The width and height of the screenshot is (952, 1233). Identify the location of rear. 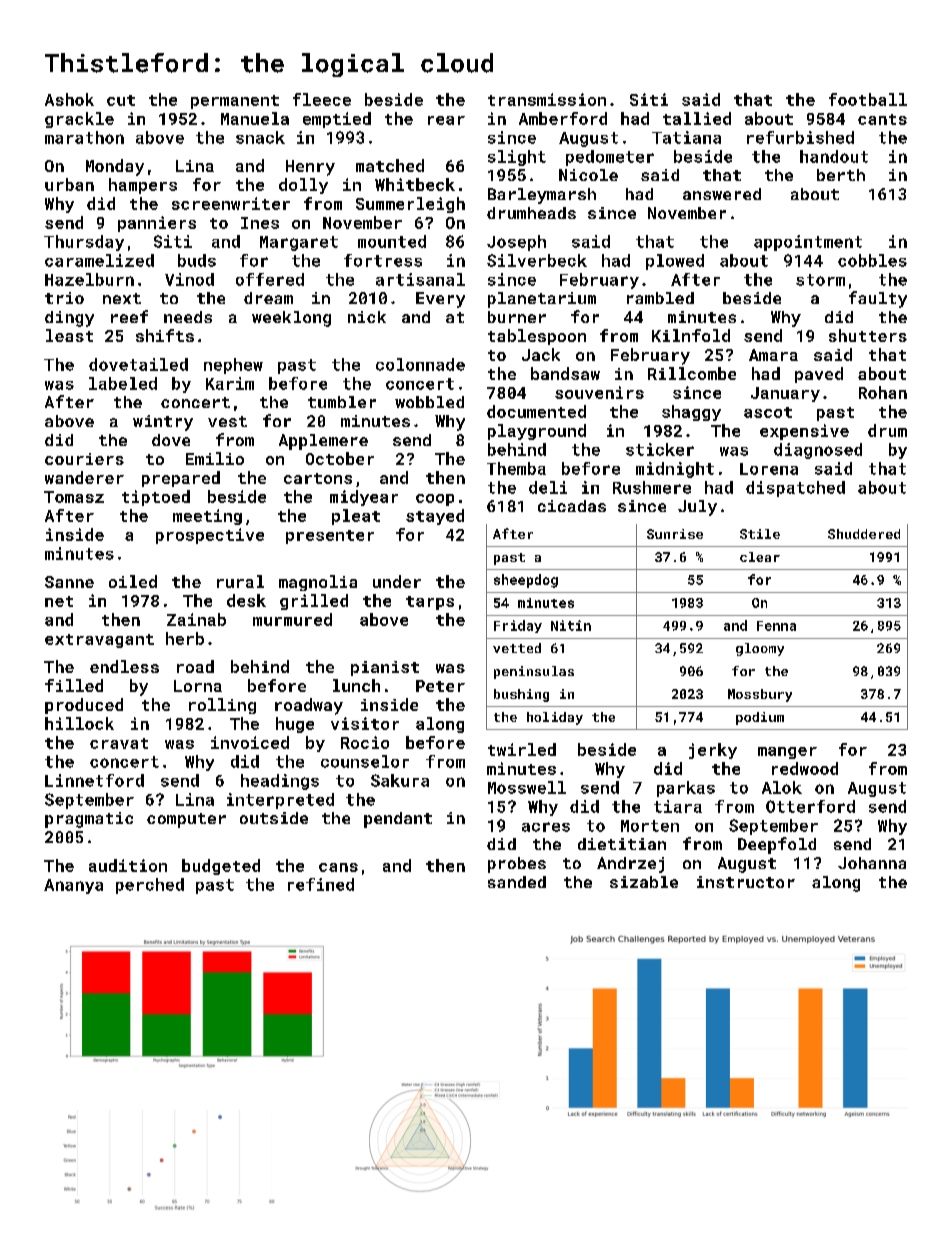
(446, 120).
